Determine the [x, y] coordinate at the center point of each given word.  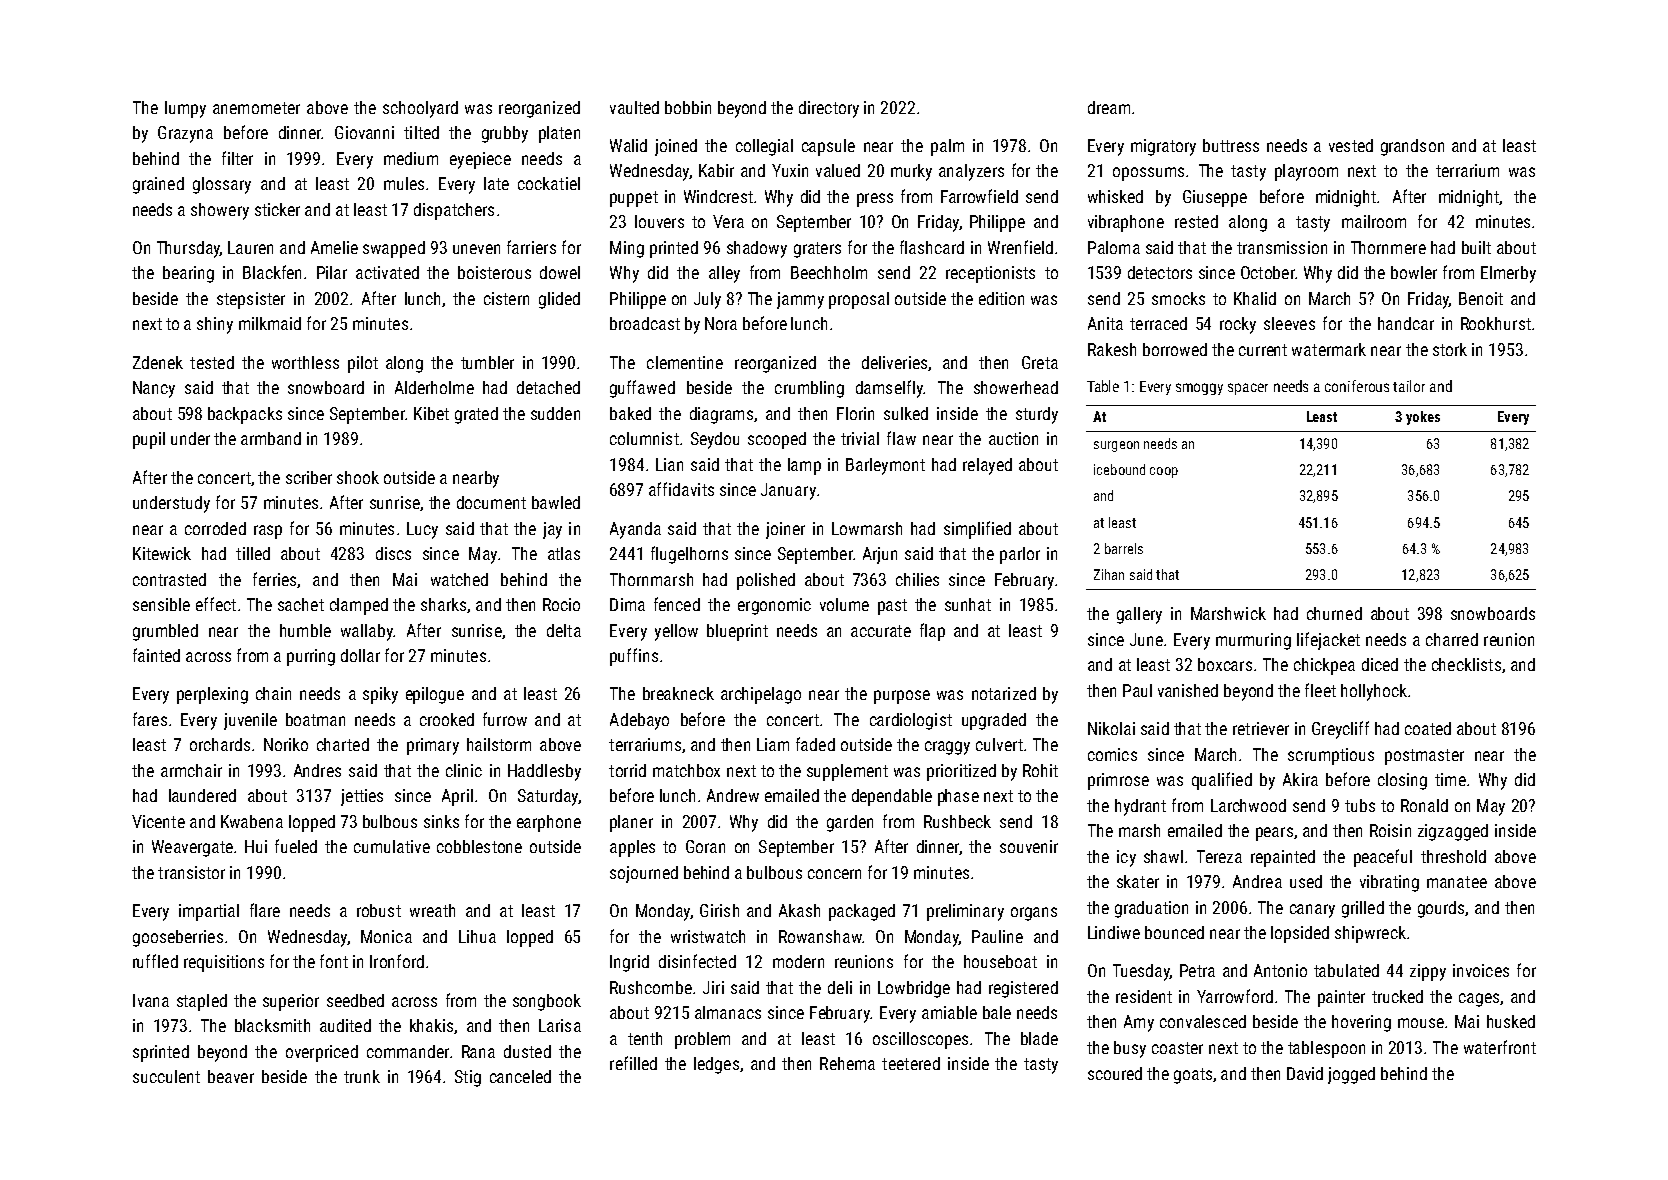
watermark [1329, 349]
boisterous [494, 272]
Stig [468, 1078]
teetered [911, 1063]
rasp [268, 532]
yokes [1423, 418]
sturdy [1037, 415]
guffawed [642, 389]
